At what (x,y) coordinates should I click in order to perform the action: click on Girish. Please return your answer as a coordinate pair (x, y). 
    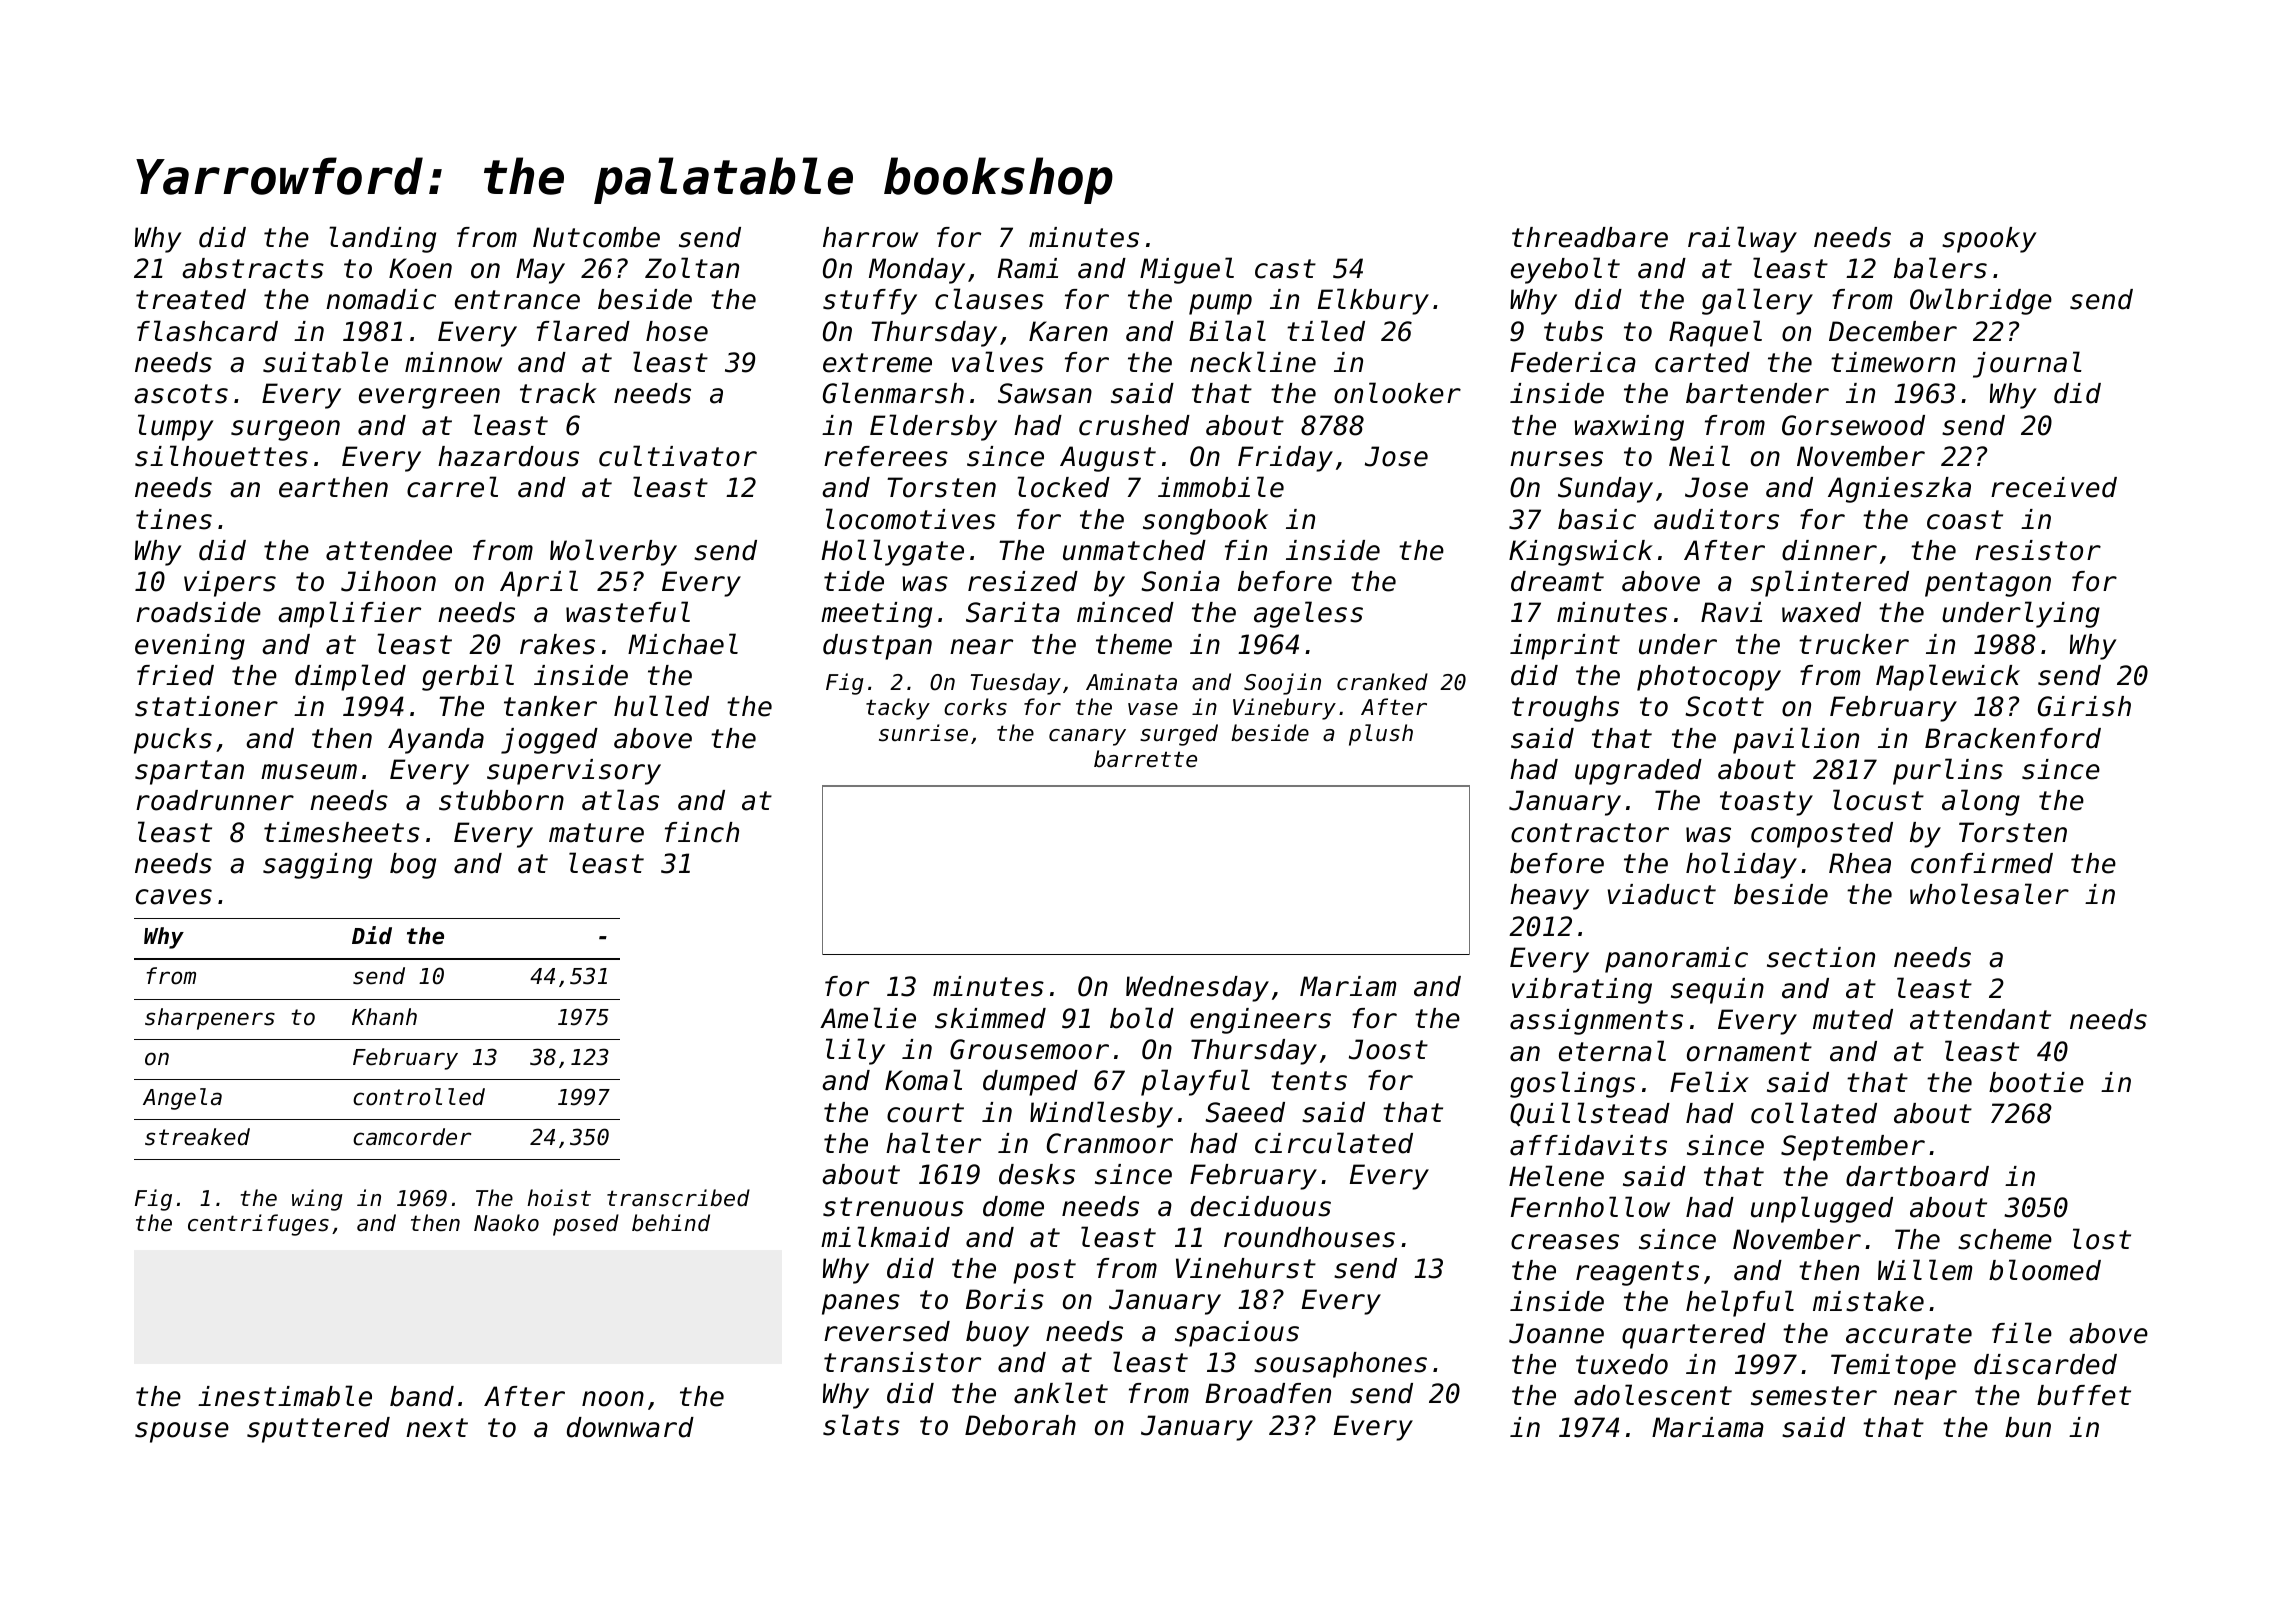
    Looking at the image, I should click on (2084, 706).
